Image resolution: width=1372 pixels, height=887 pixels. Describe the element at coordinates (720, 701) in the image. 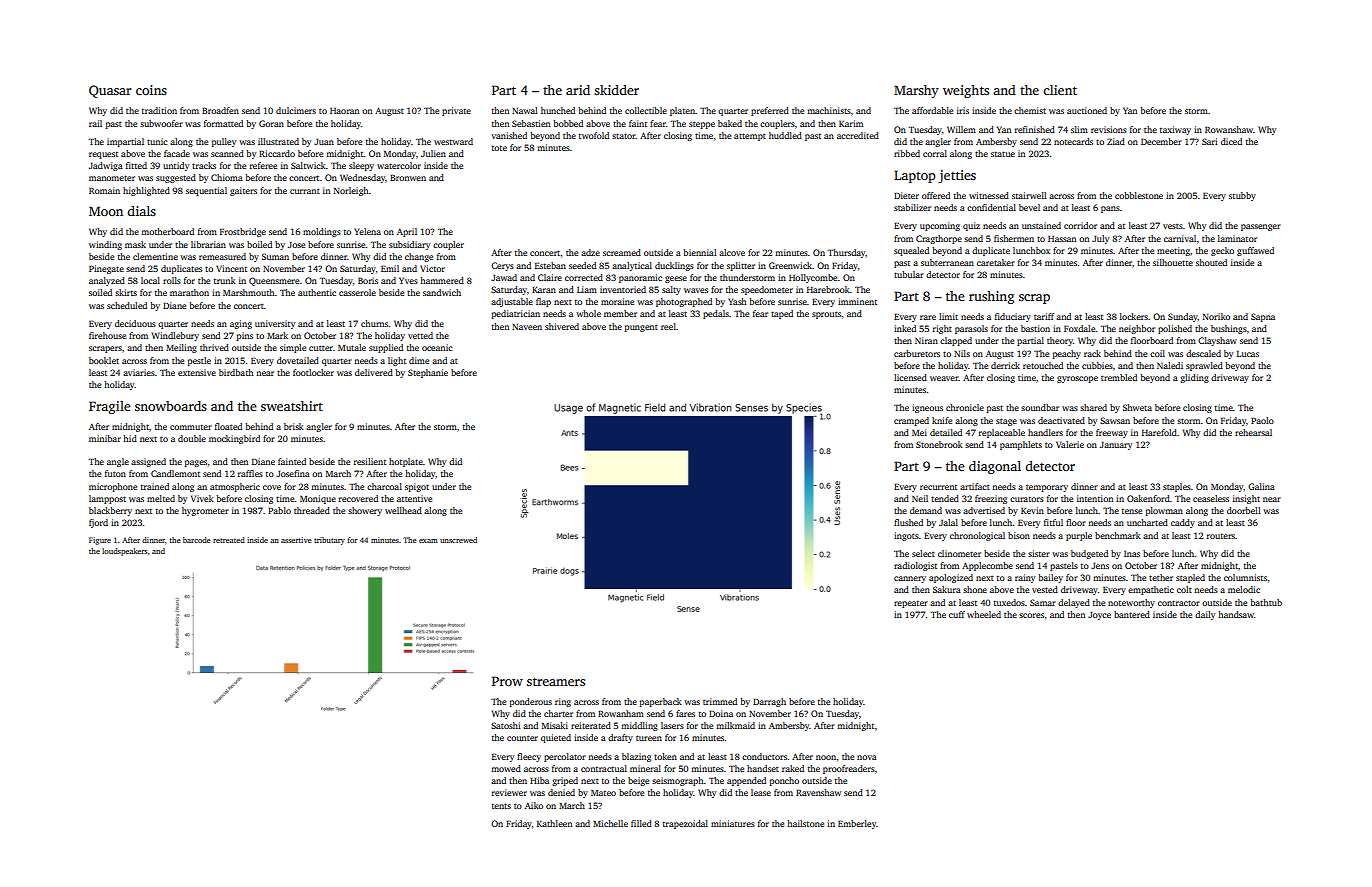

I see `trimmed` at that location.
